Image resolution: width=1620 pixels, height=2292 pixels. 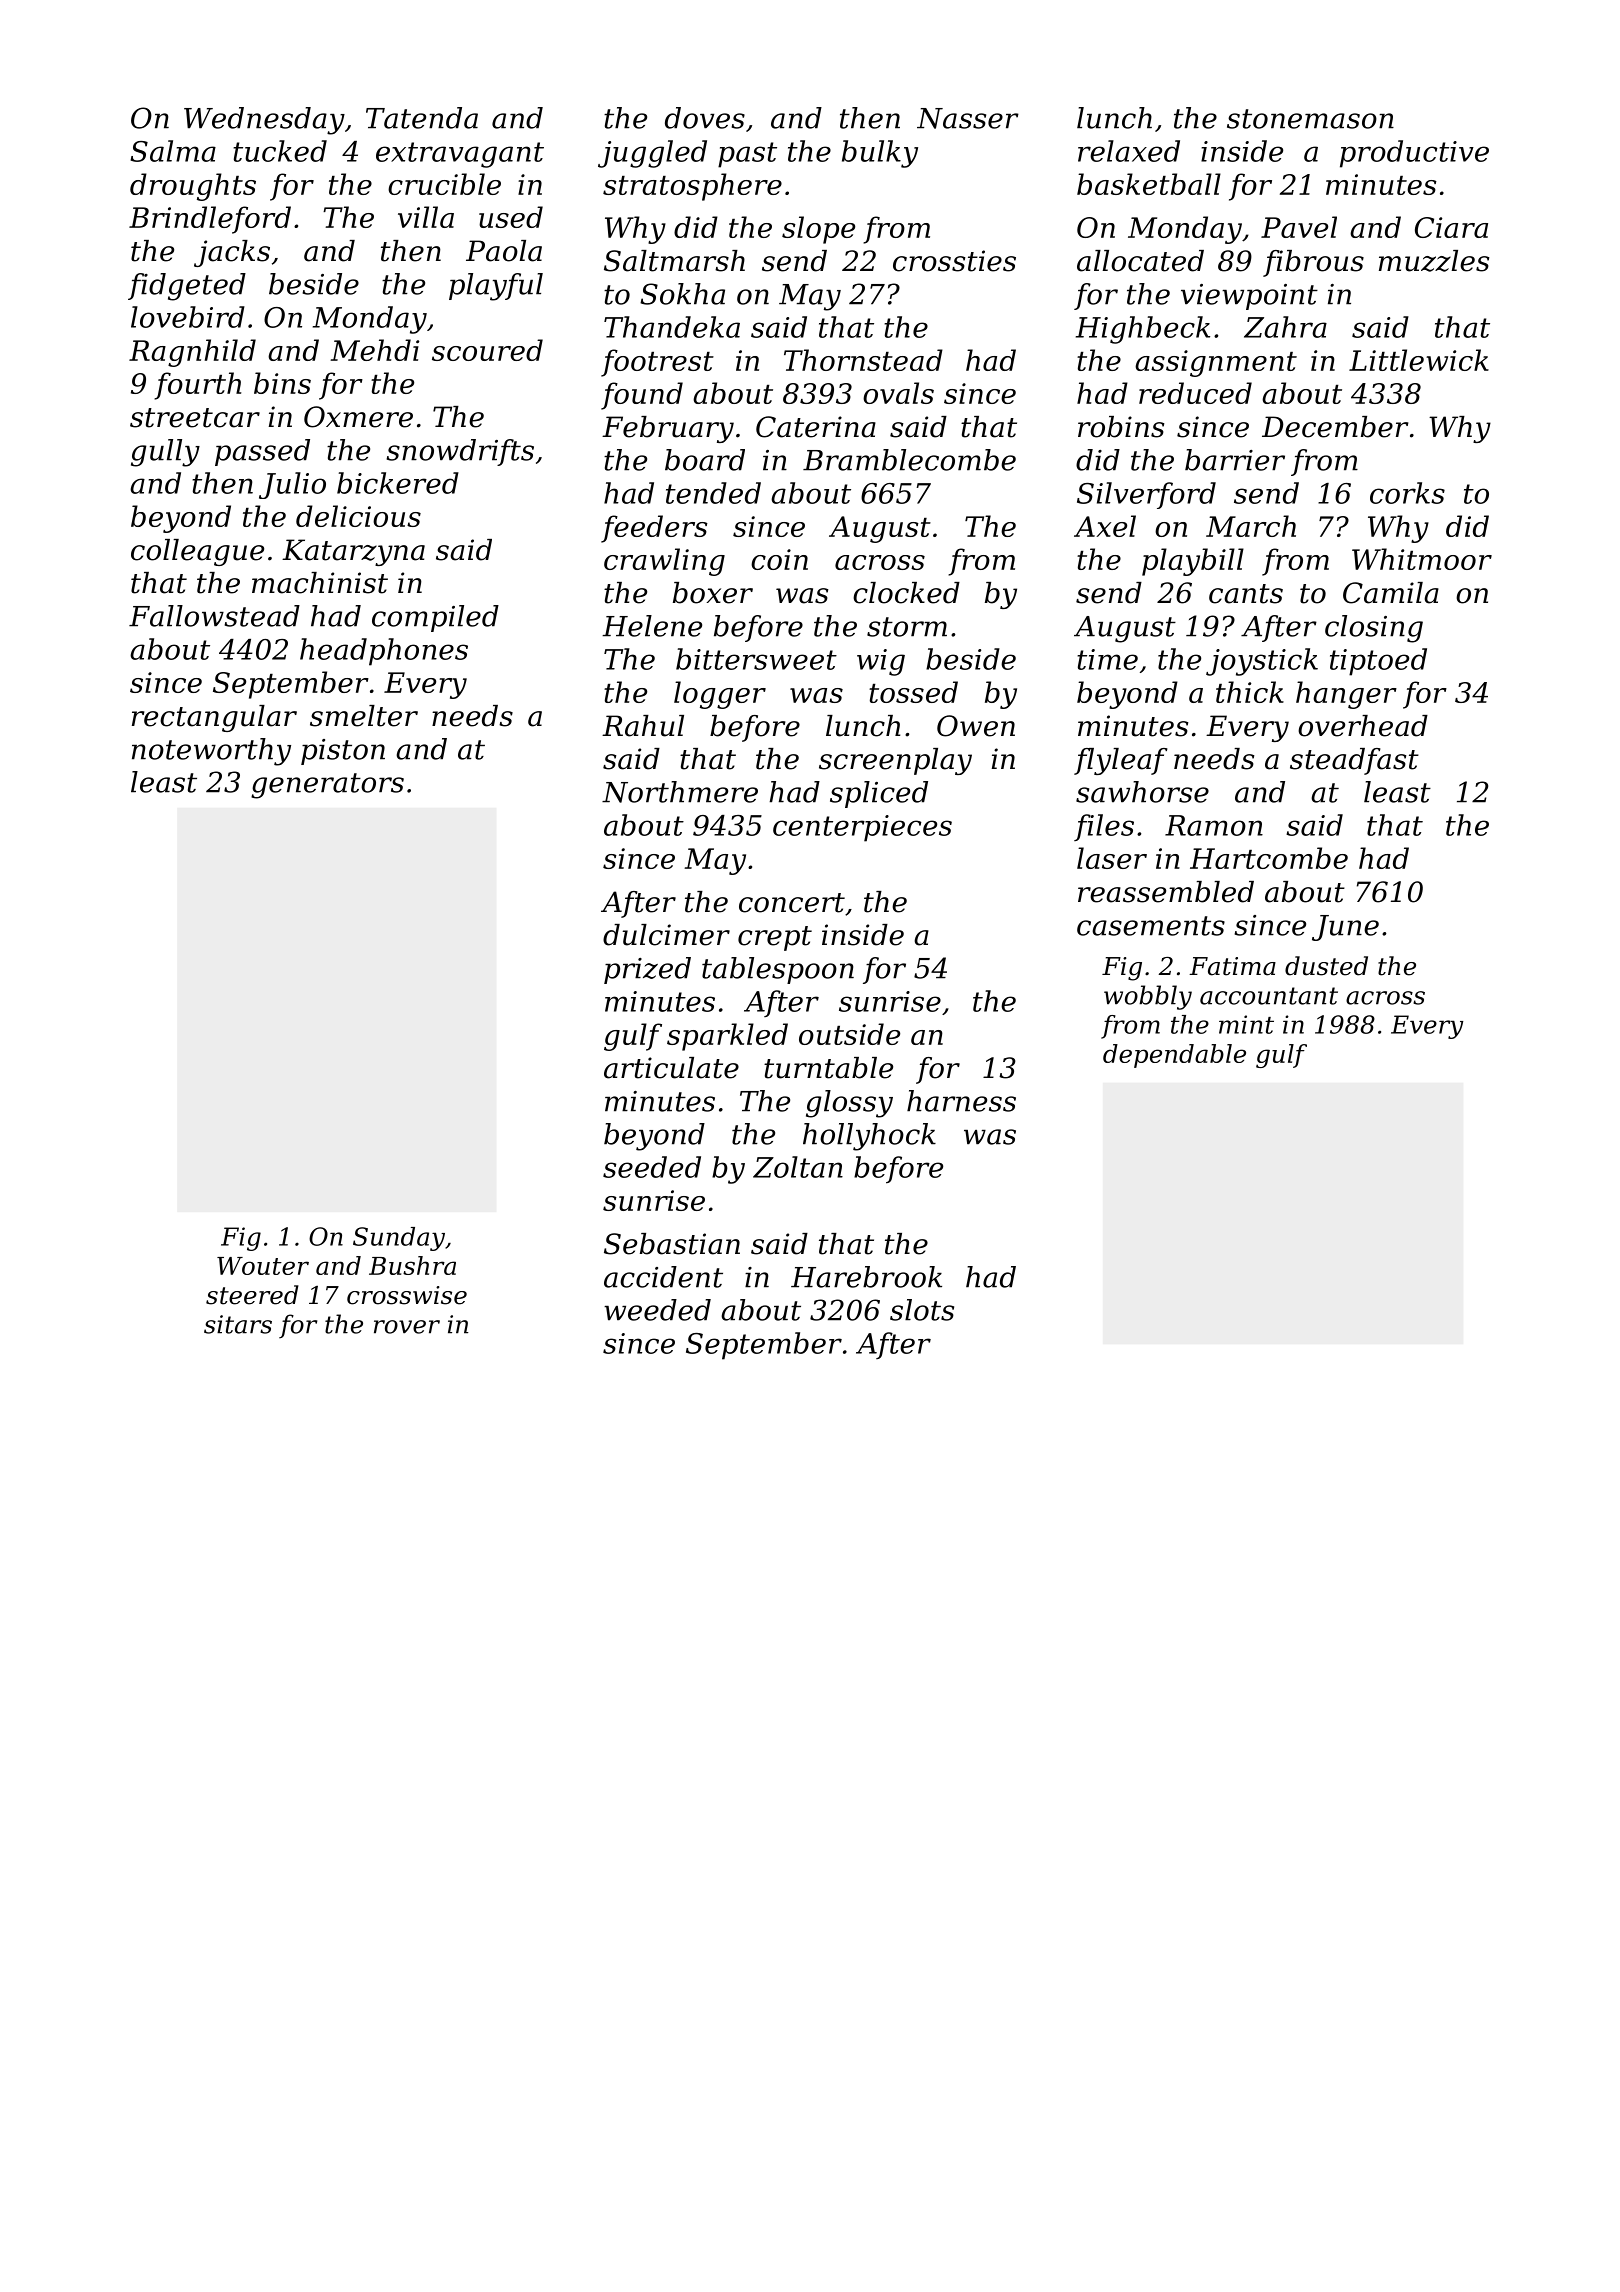 I want to click on slots, so click(x=922, y=1310).
